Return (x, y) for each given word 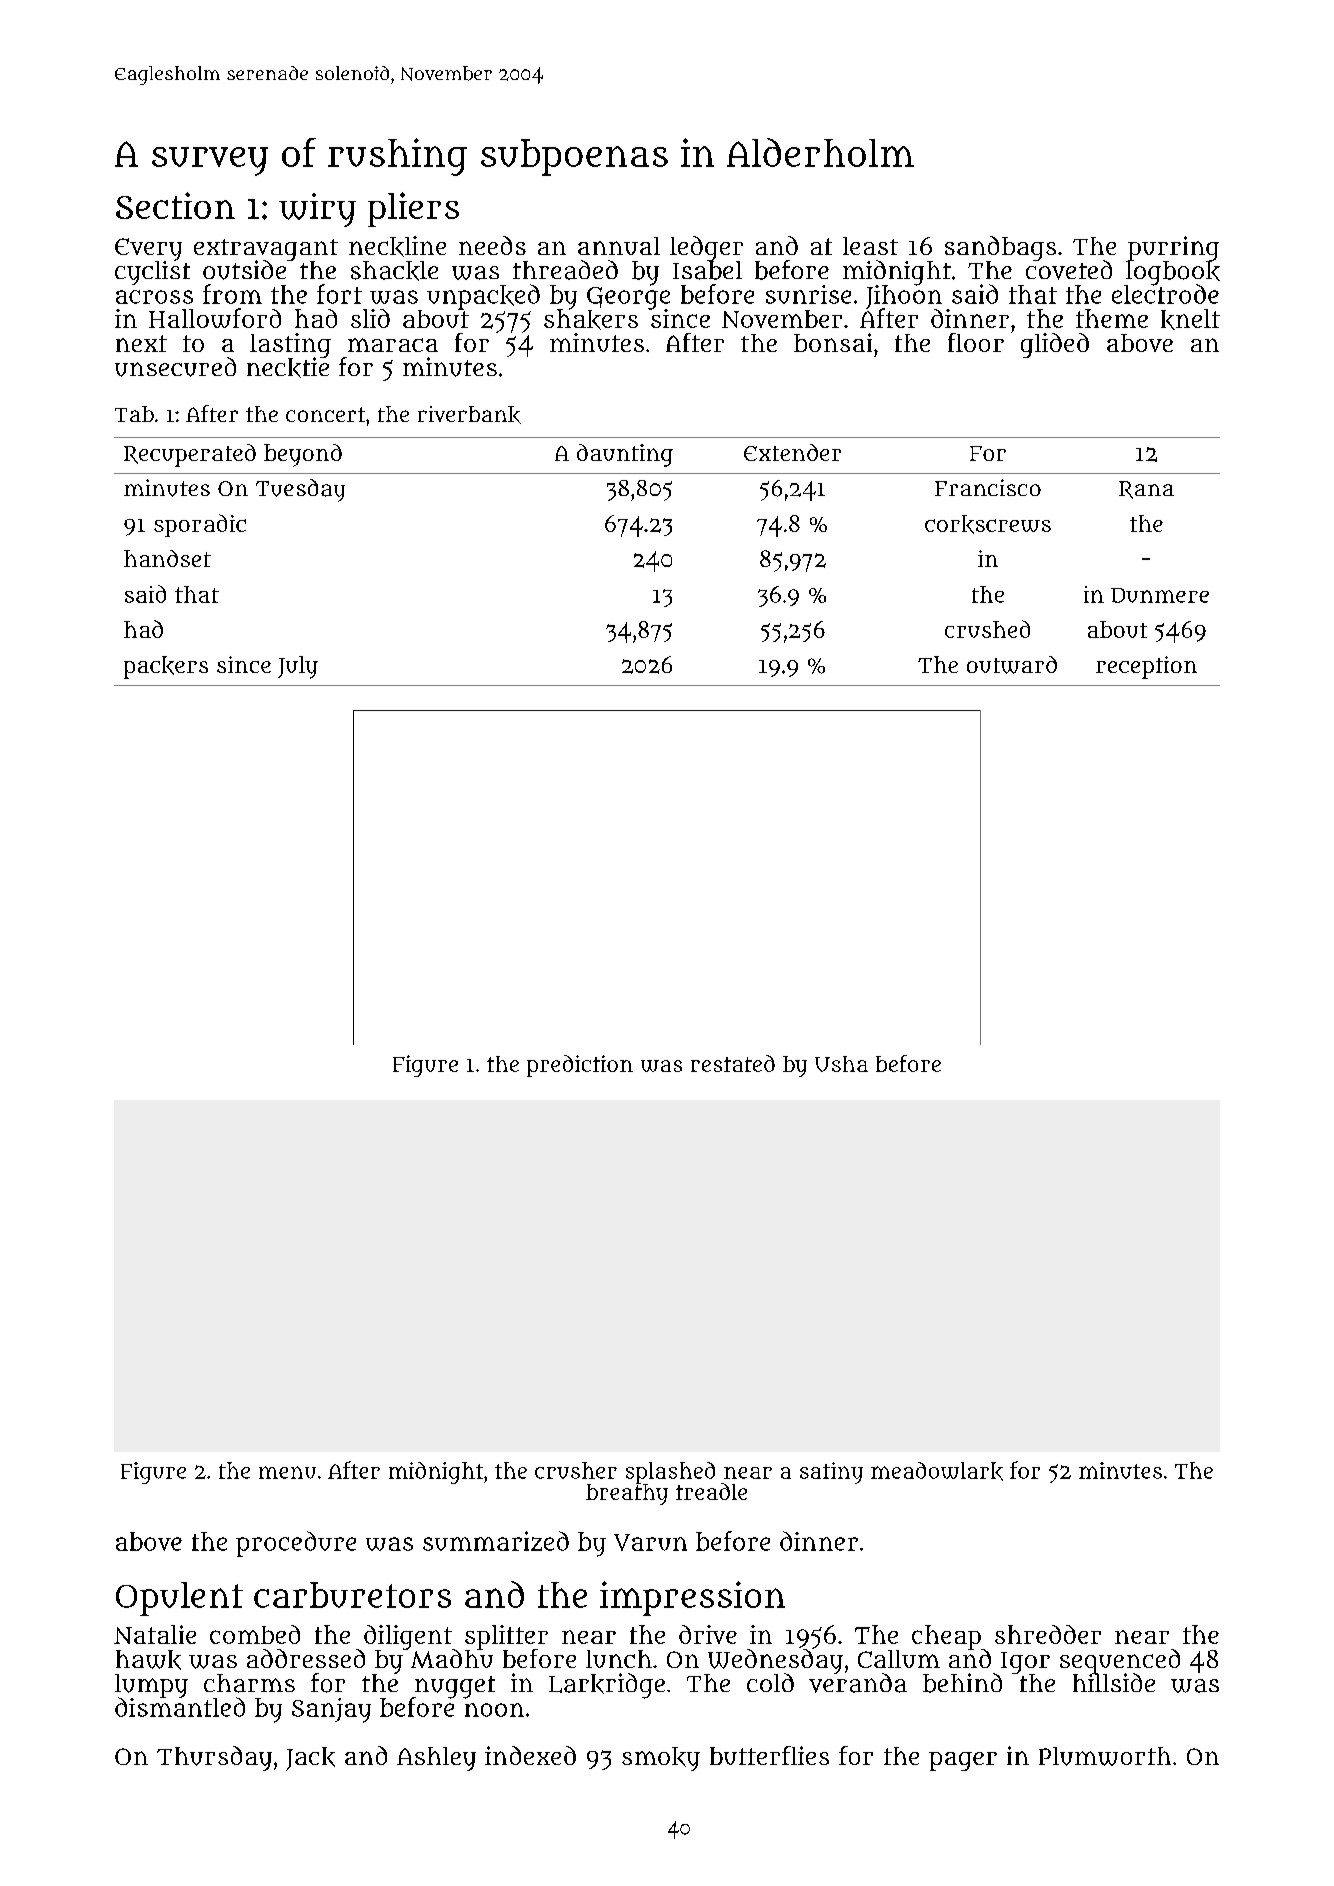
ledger (706, 248)
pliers (413, 209)
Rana (1146, 490)
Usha (841, 1064)
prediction (580, 1066)
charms (249, 1683)
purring (1173, 248)
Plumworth (1105, 1756)
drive (708, 1634)
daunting (625, 455)
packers (166, 667)
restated (733, 1063)
